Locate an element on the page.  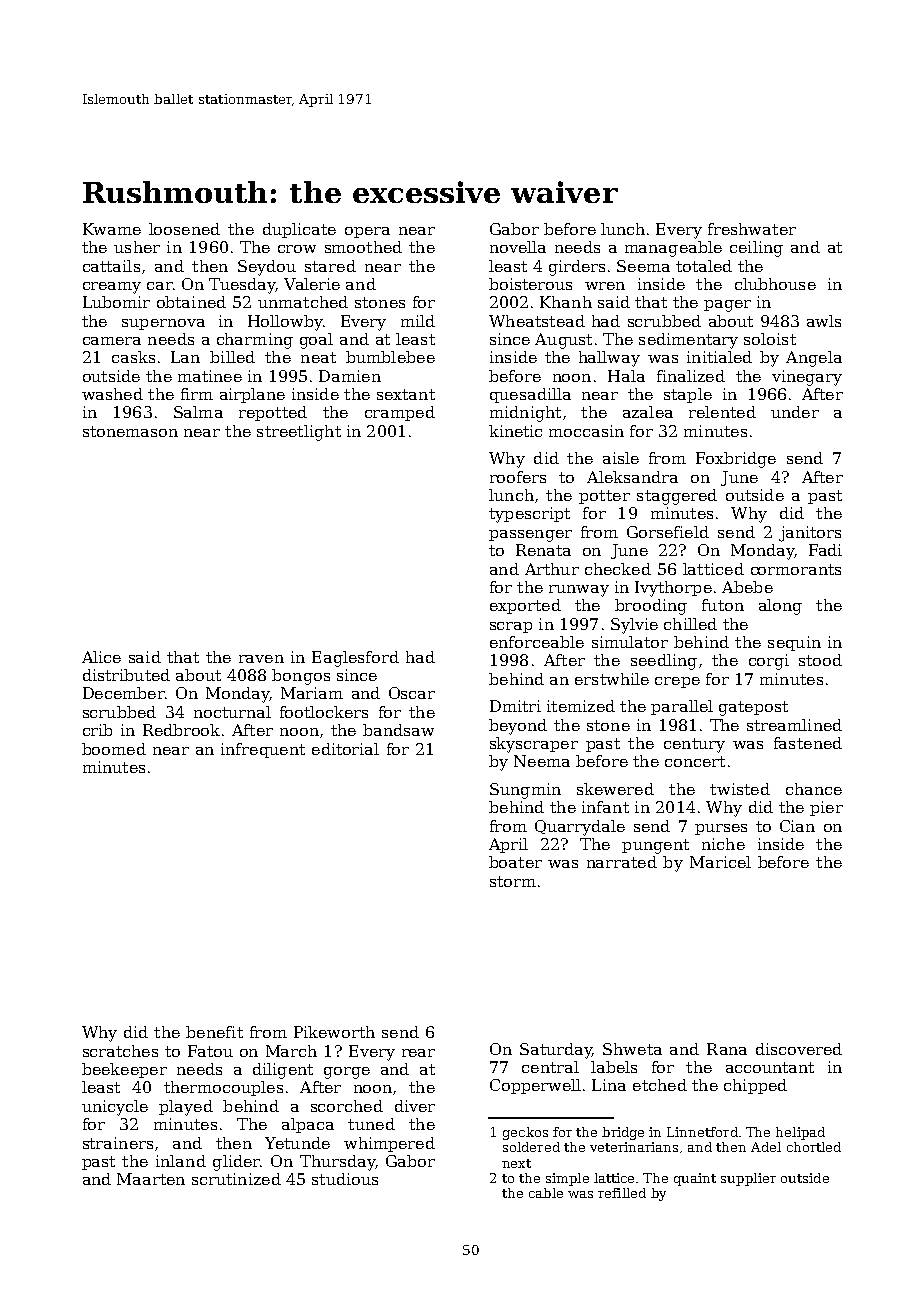
storm is located at coordinates (513, 881).
